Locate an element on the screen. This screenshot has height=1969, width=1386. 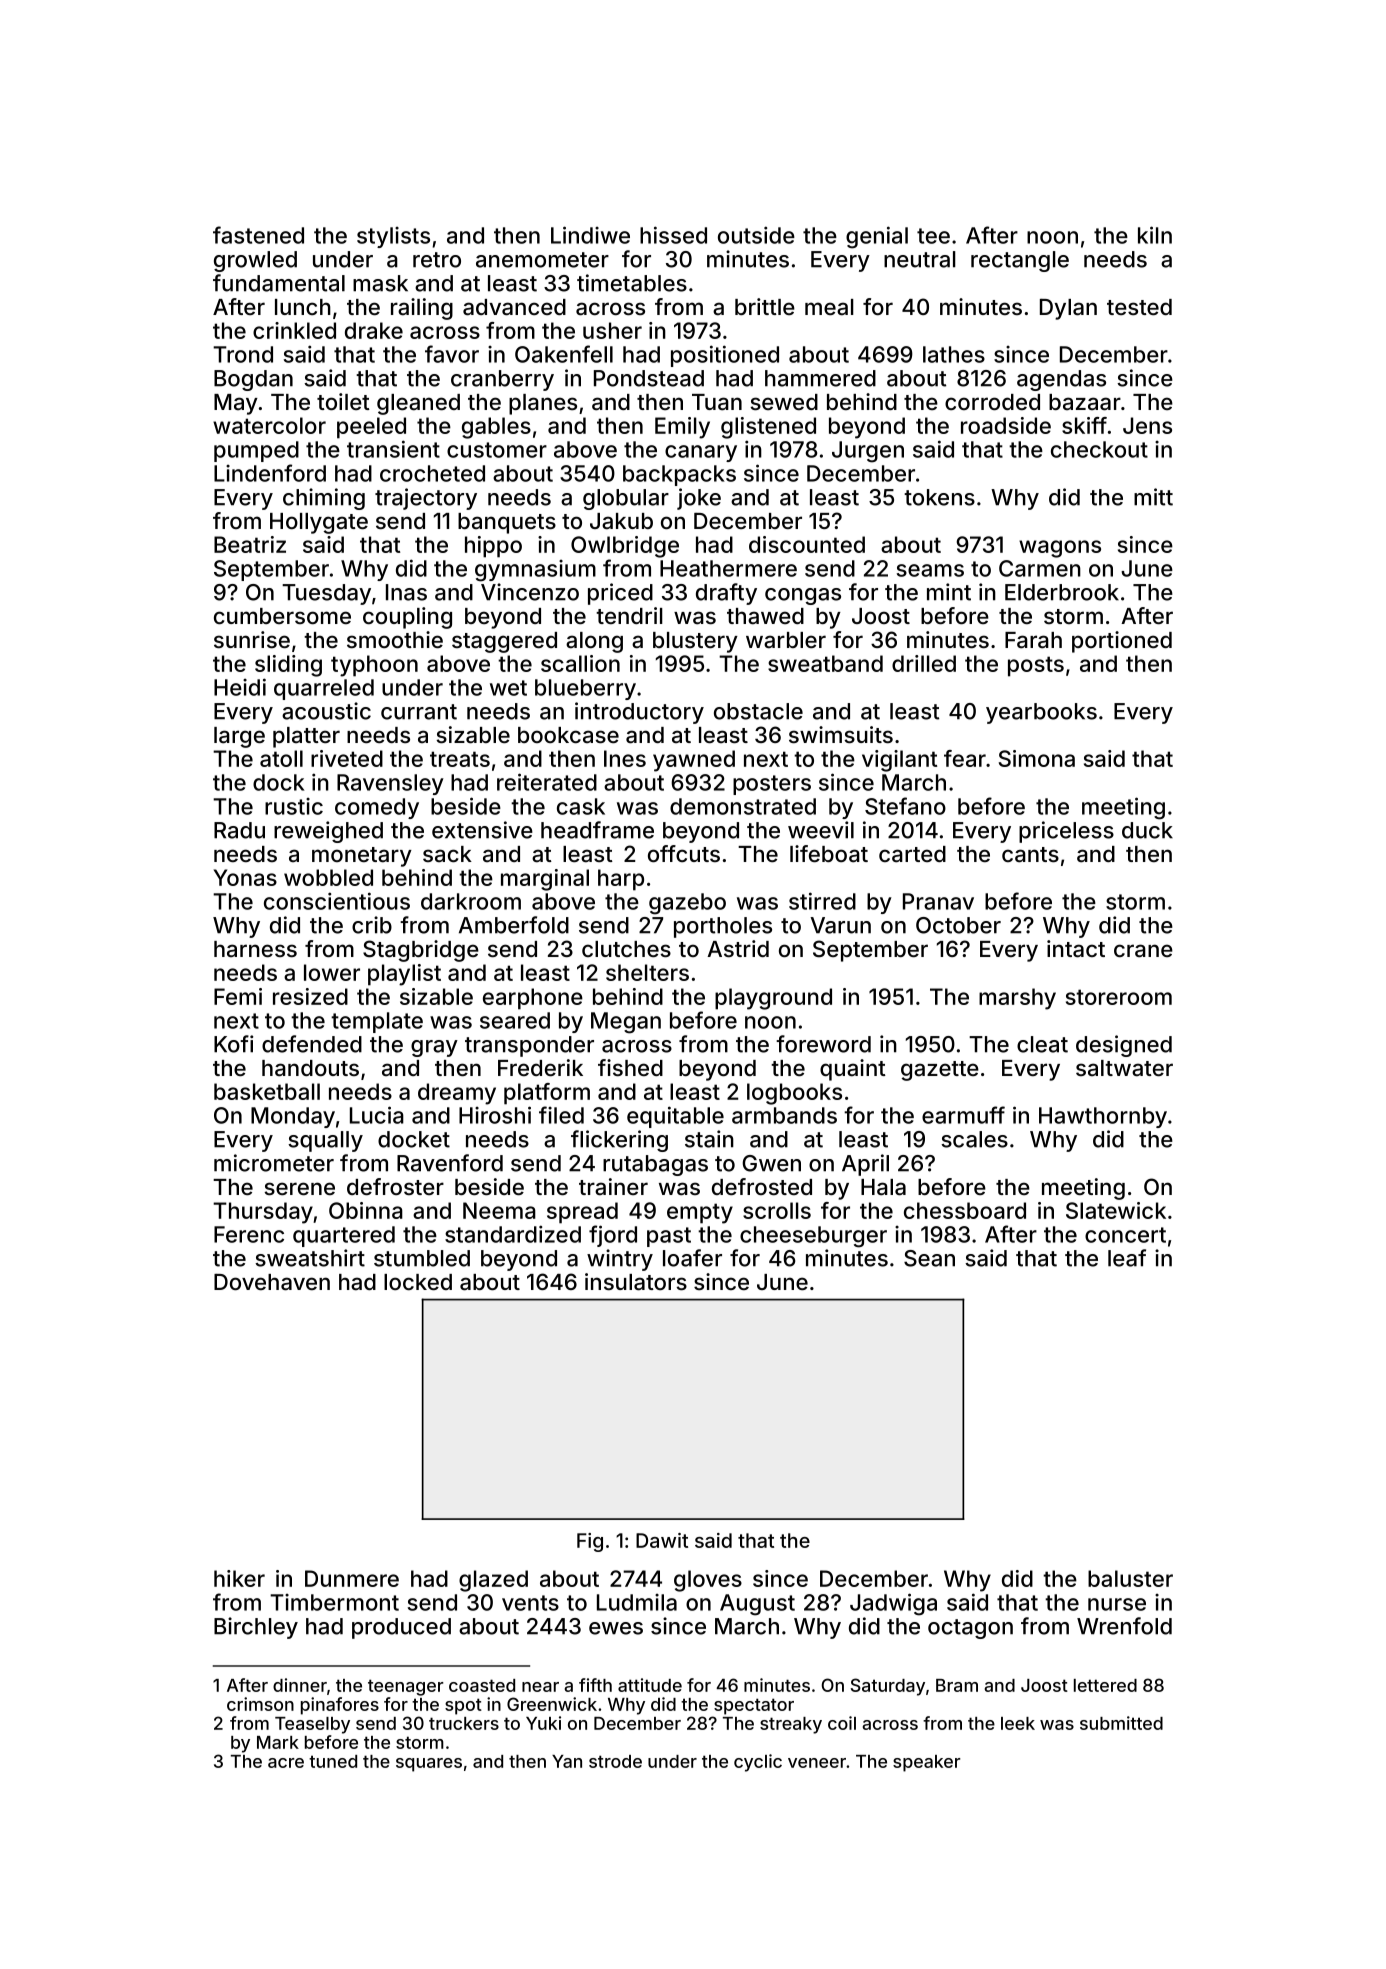
Lucia is located at coordinates (377, 1115).
